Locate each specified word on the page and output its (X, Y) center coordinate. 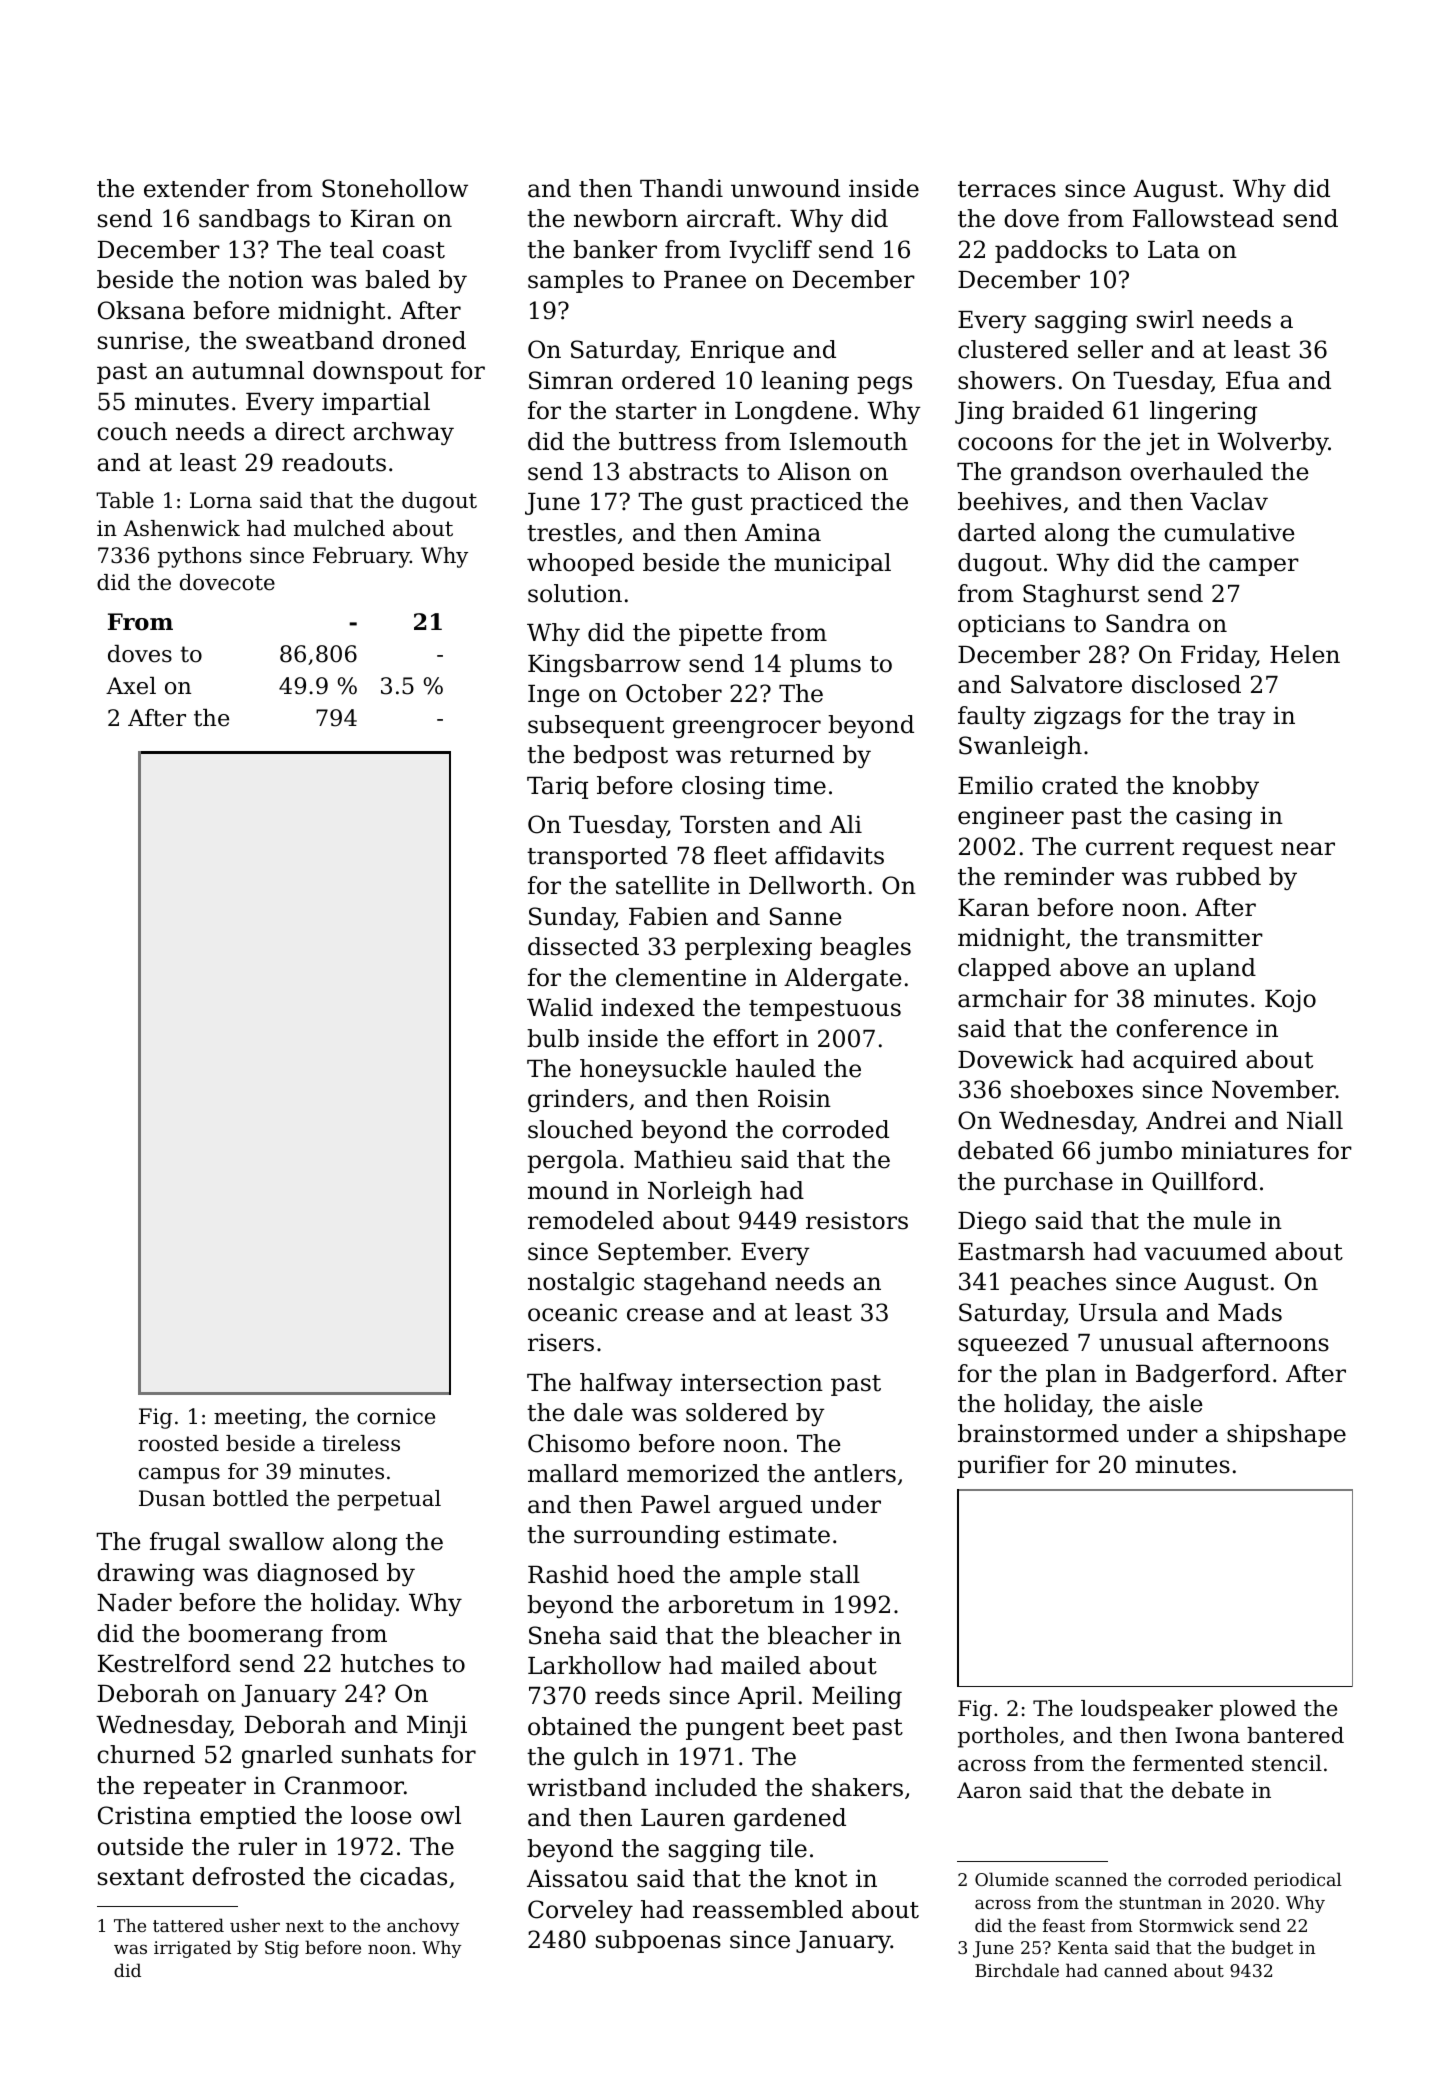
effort (746, 1038)
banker (615, 249)
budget (1262, 1949)
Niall (1315, 1120)
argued (760, 1506)
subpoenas (658, 1941)
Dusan (172, 1498)
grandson (1066, 473)
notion (266, 279)
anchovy (423, 1927)
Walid (560, 1007)
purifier (1003, 1466)
